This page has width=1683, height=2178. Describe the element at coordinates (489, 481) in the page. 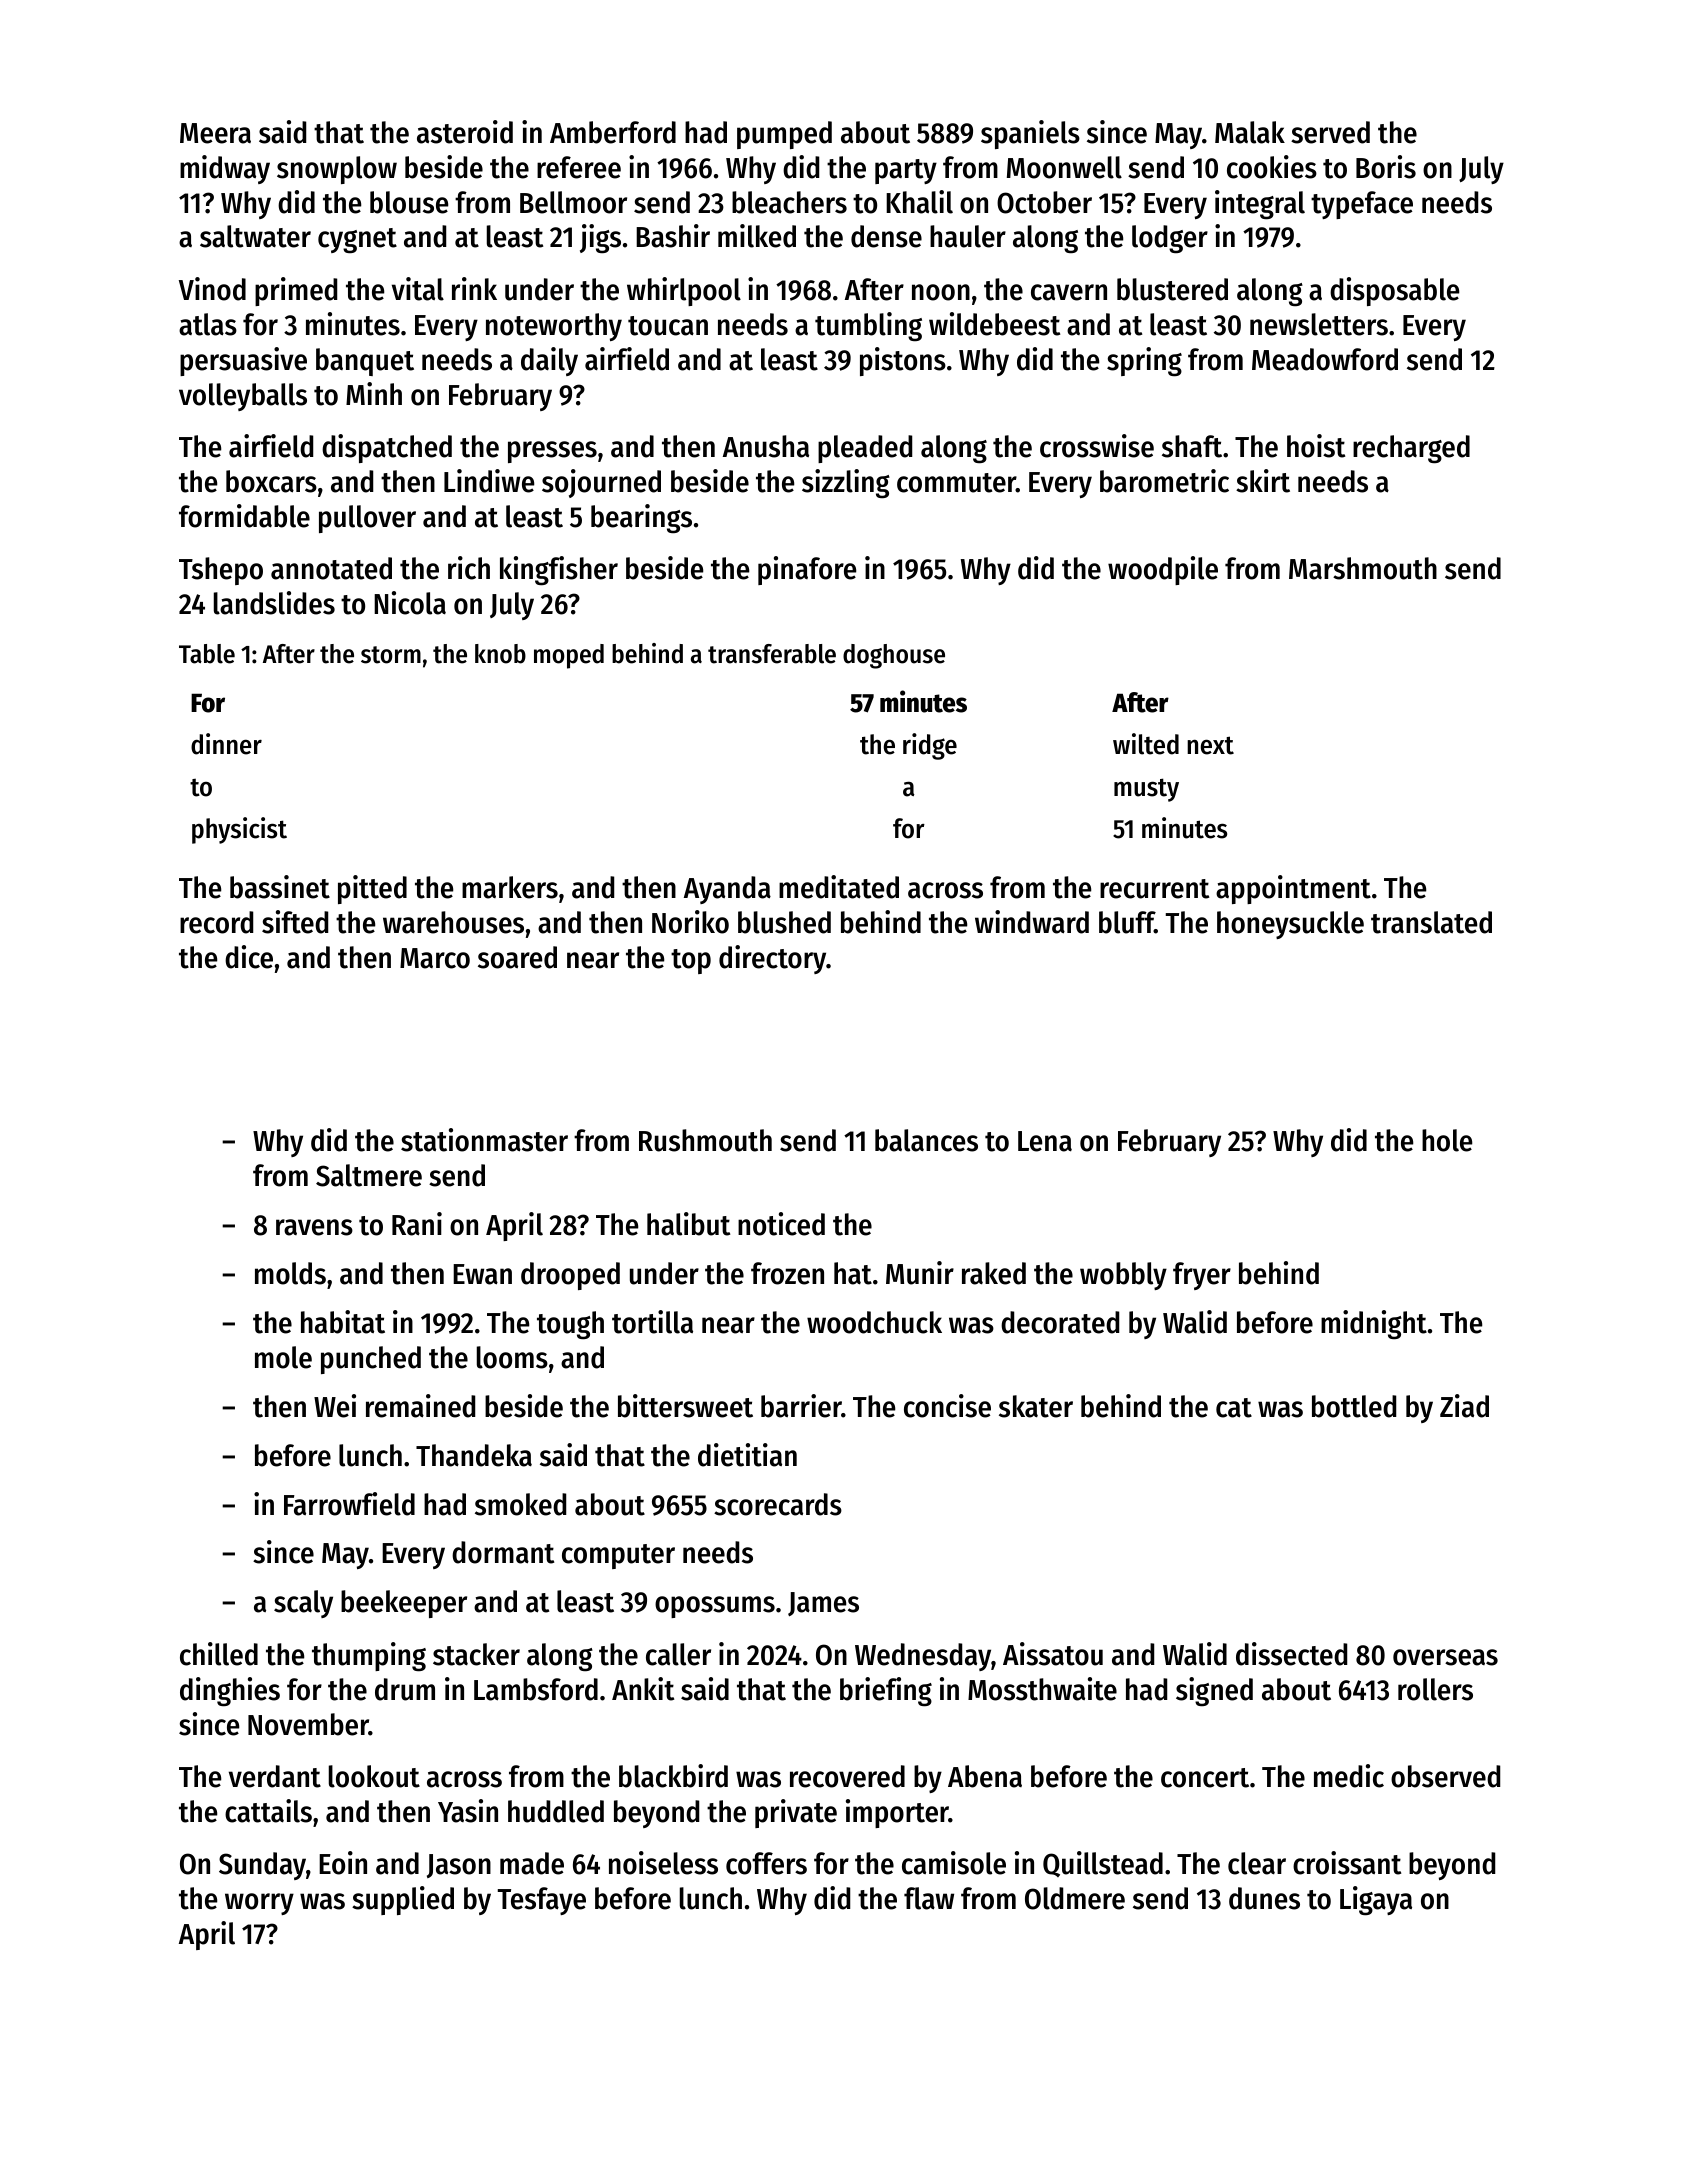

I see `Lindiwe` at that location.
